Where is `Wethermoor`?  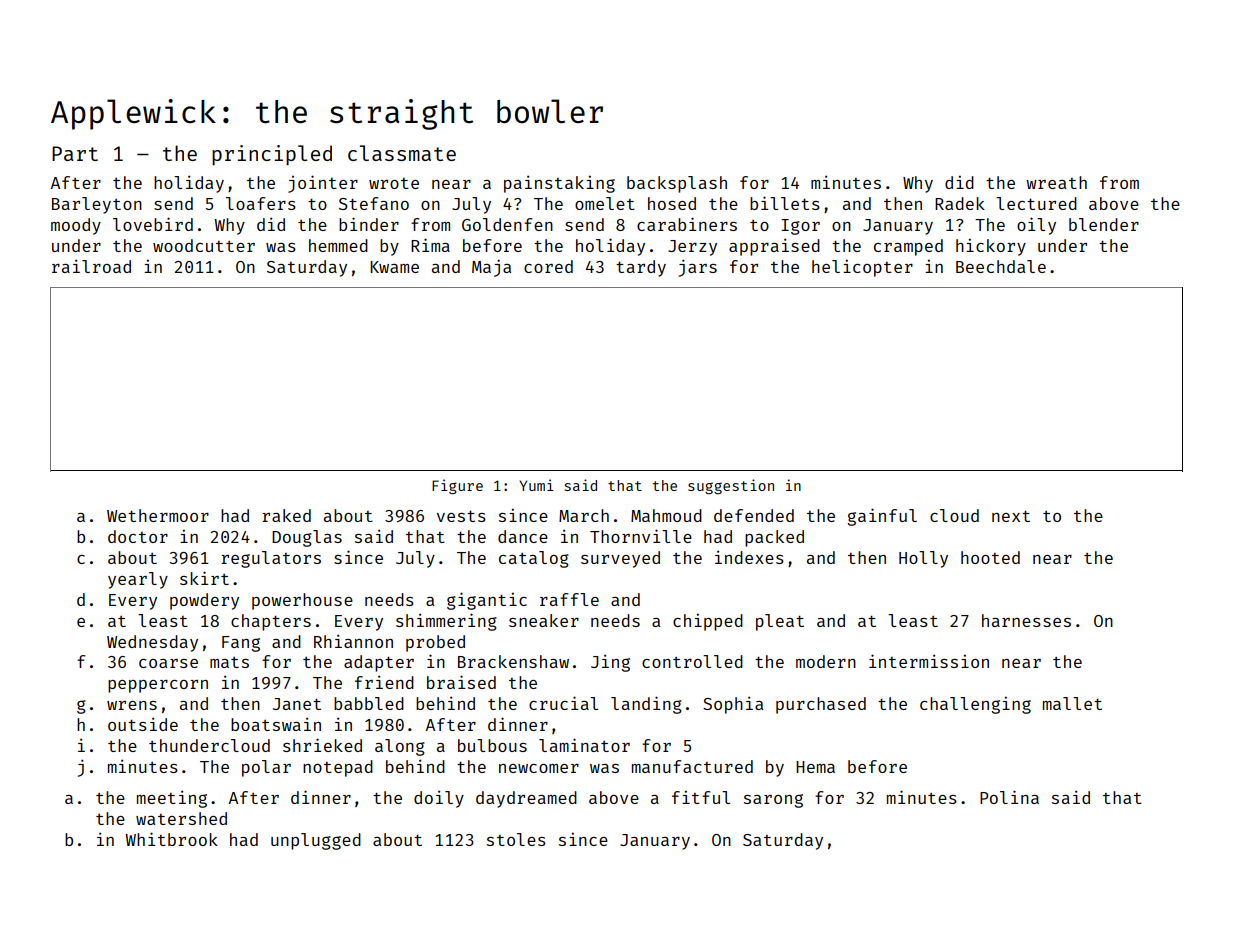 Wethermoor is located at coordinates (158, 515).
